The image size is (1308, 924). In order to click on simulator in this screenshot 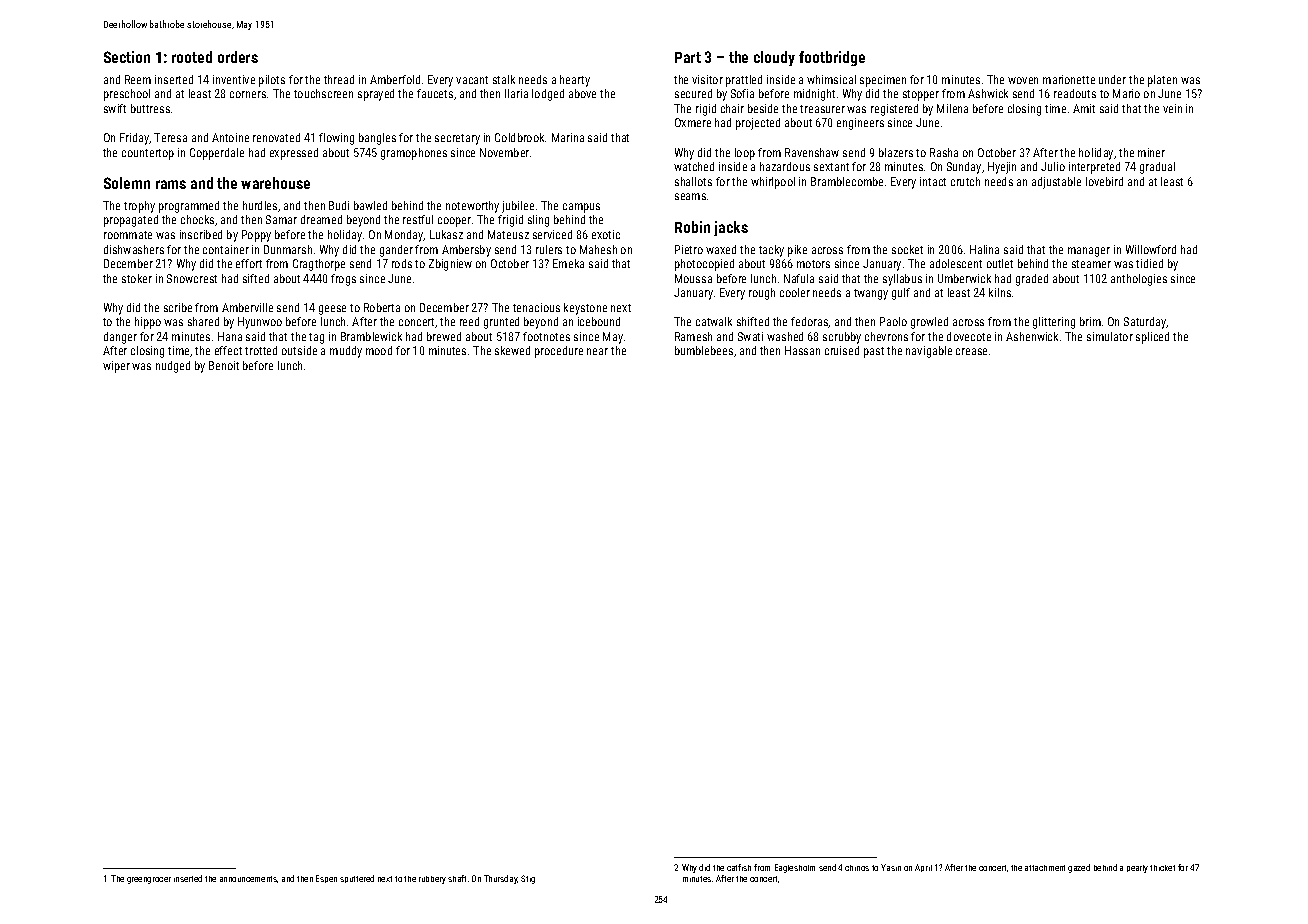, I will do `click(1110, 336)`.
